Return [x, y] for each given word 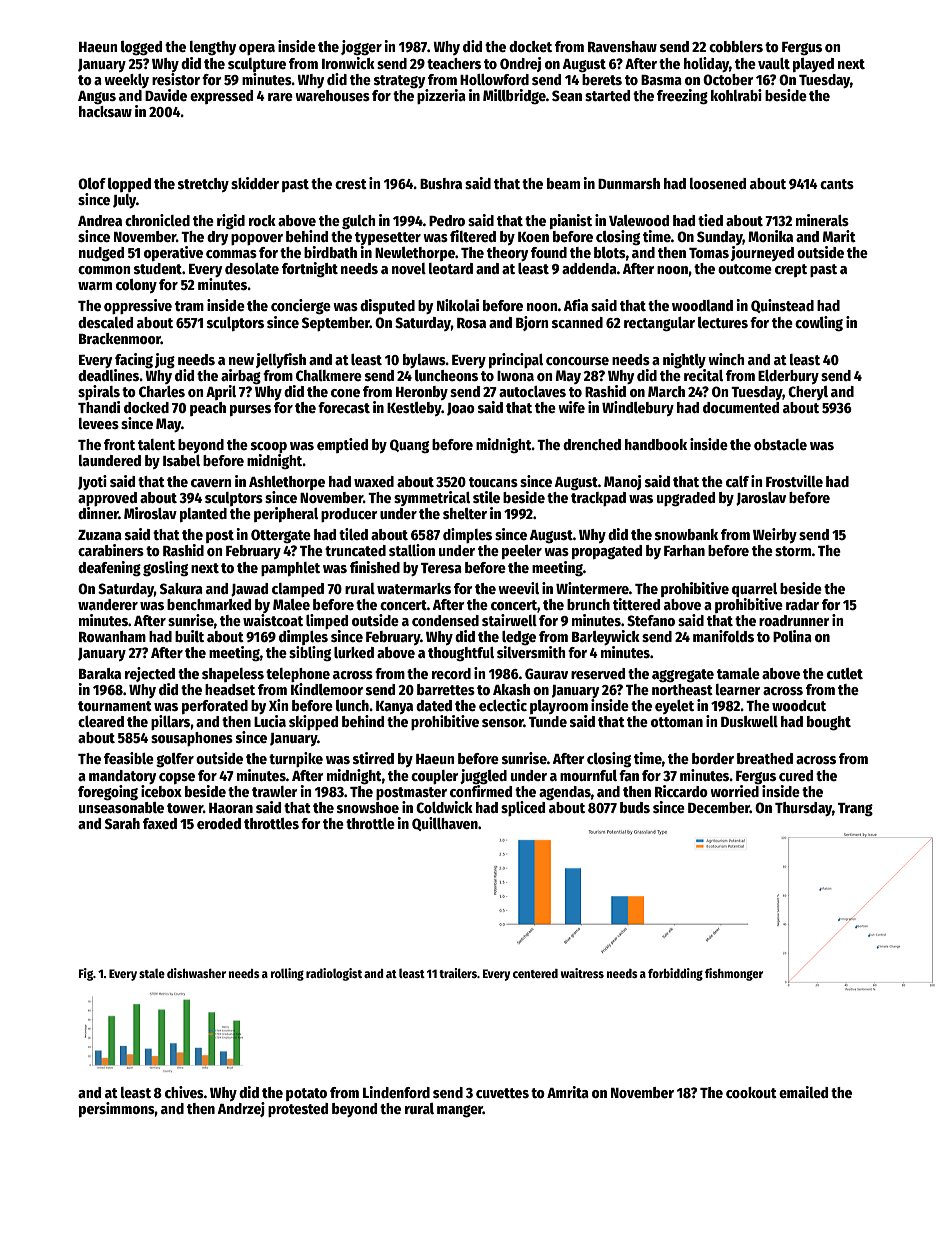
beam [563, 183]
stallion [412, 550]
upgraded [686, 499]
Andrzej [241, 1109]
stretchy [203, 185]
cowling [819, 323]
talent [156, 444]
